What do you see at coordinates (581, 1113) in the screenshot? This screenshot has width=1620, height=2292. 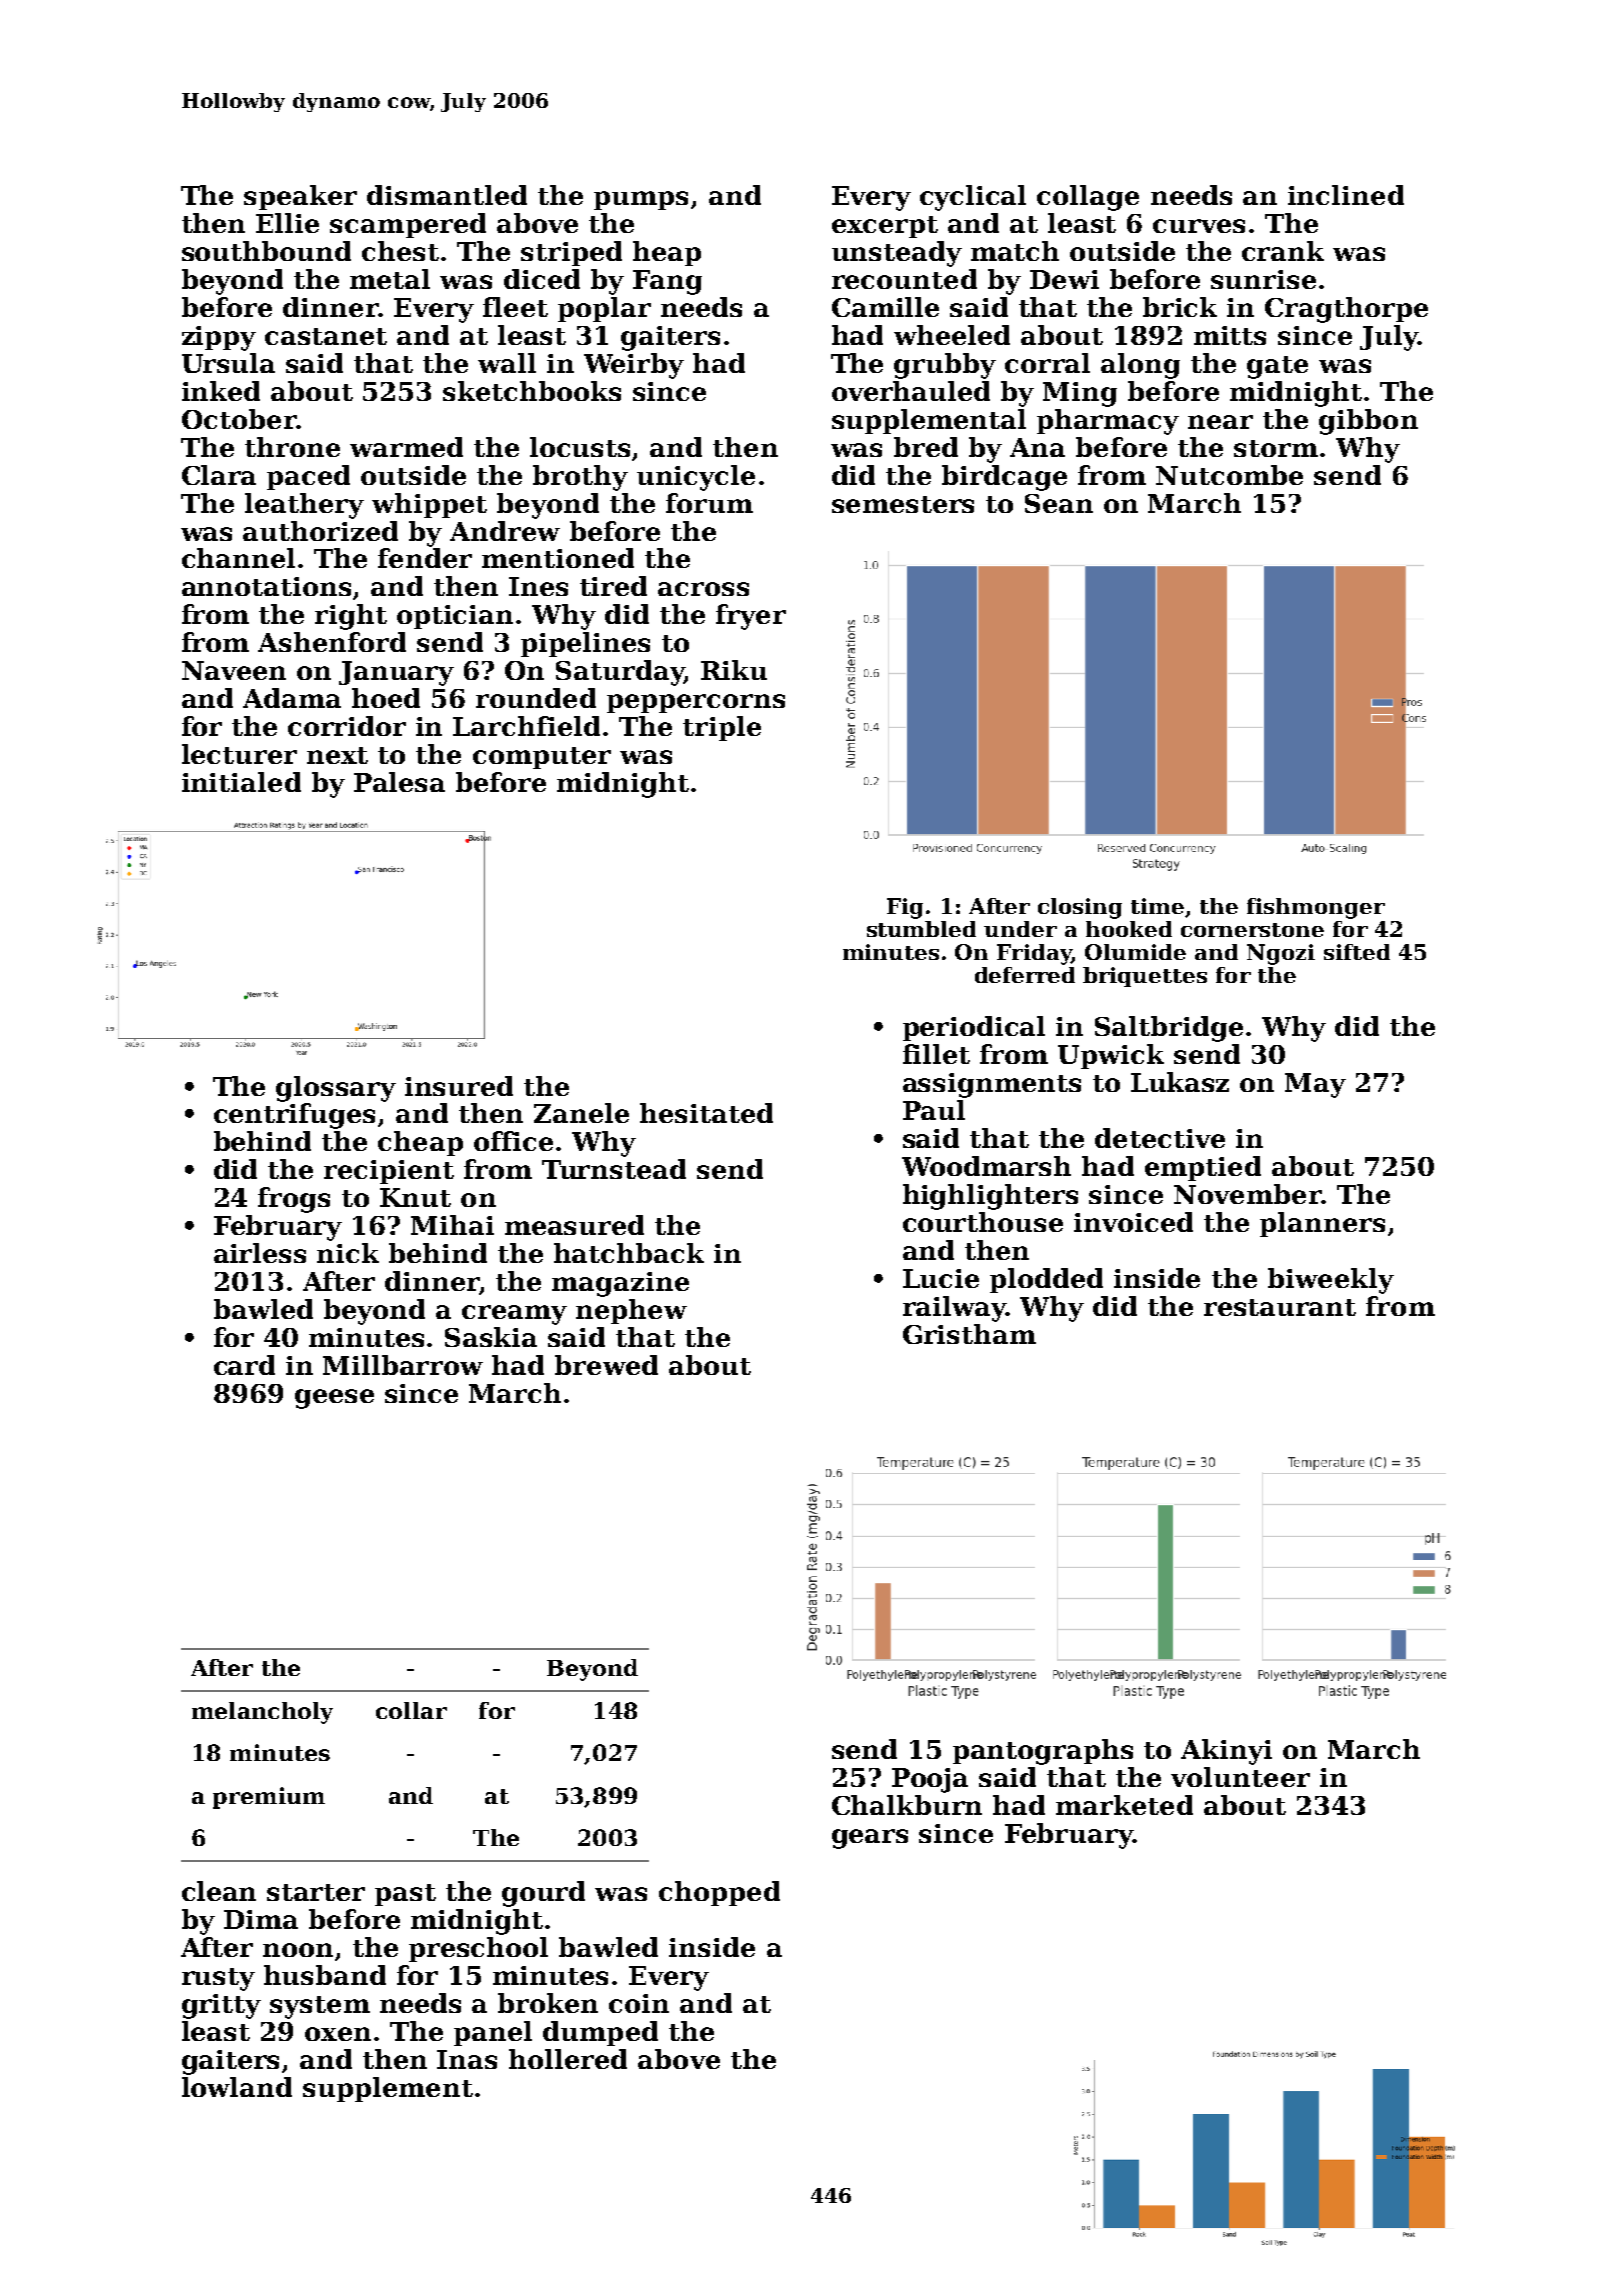 I see `Zanele` at bounding box center [581, 1113].
